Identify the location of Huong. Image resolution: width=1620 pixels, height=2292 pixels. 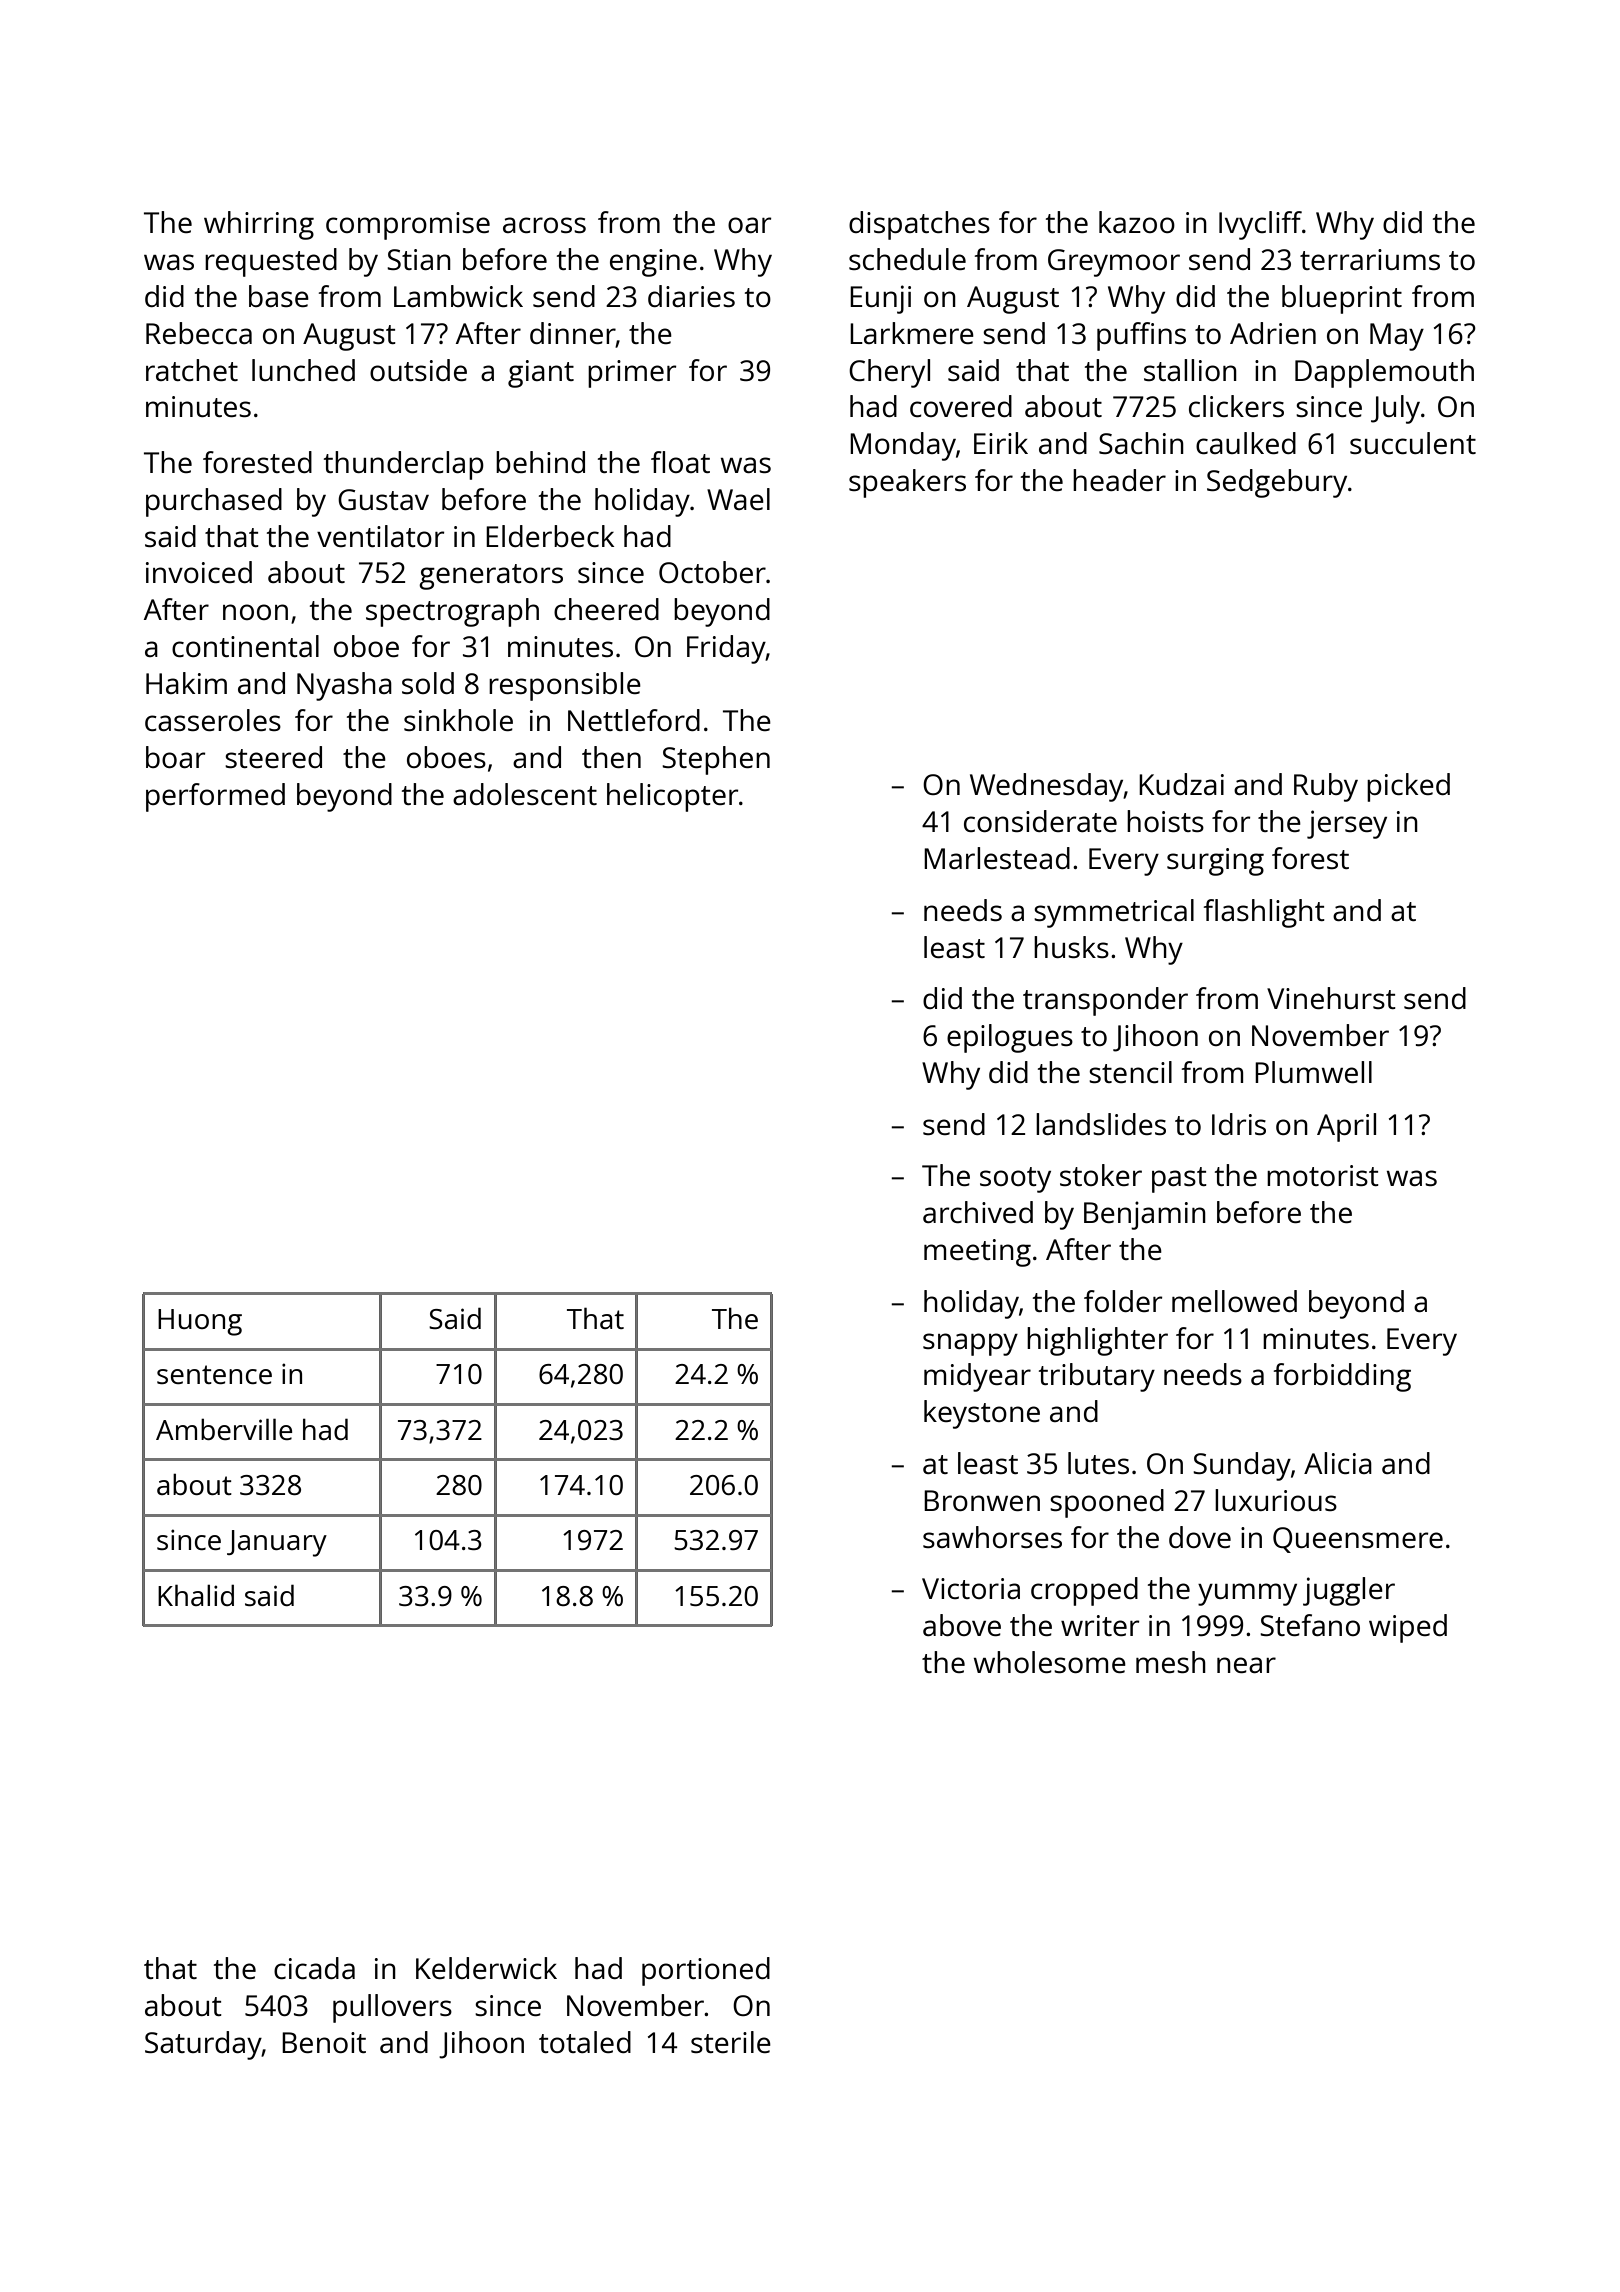
(200, 1322).
